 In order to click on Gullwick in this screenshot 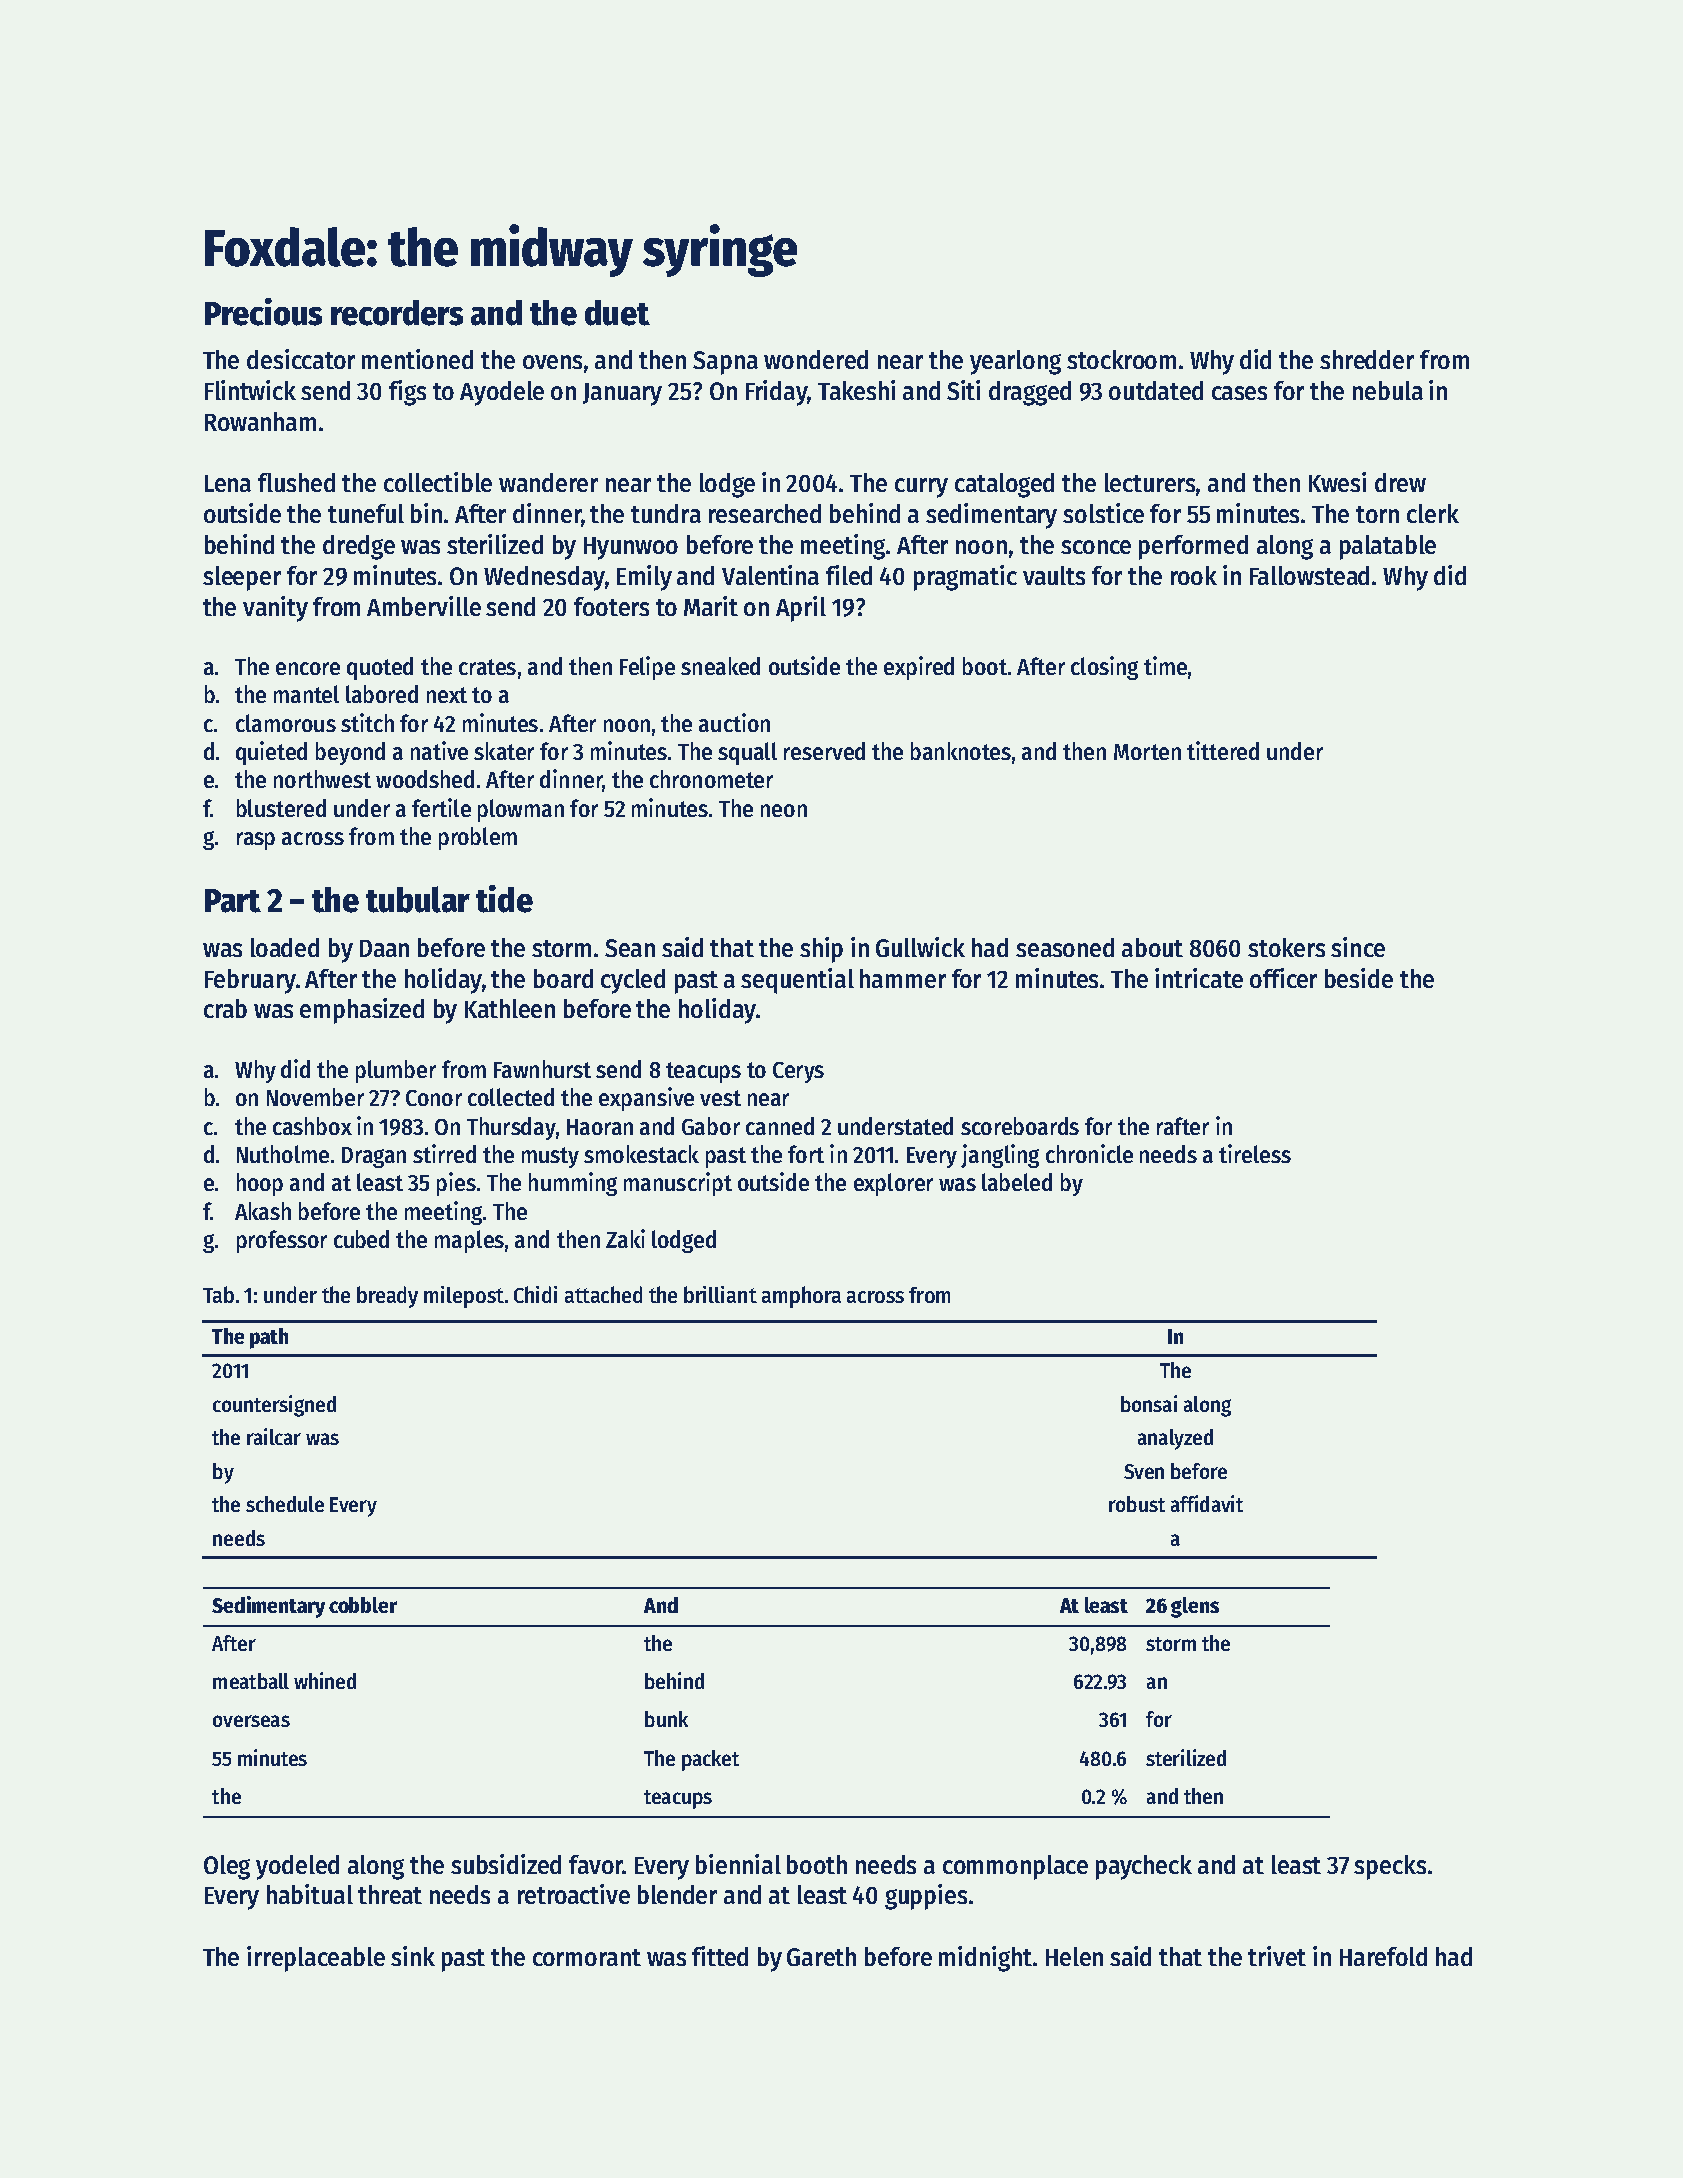, I will do `click(920, 947)`.
